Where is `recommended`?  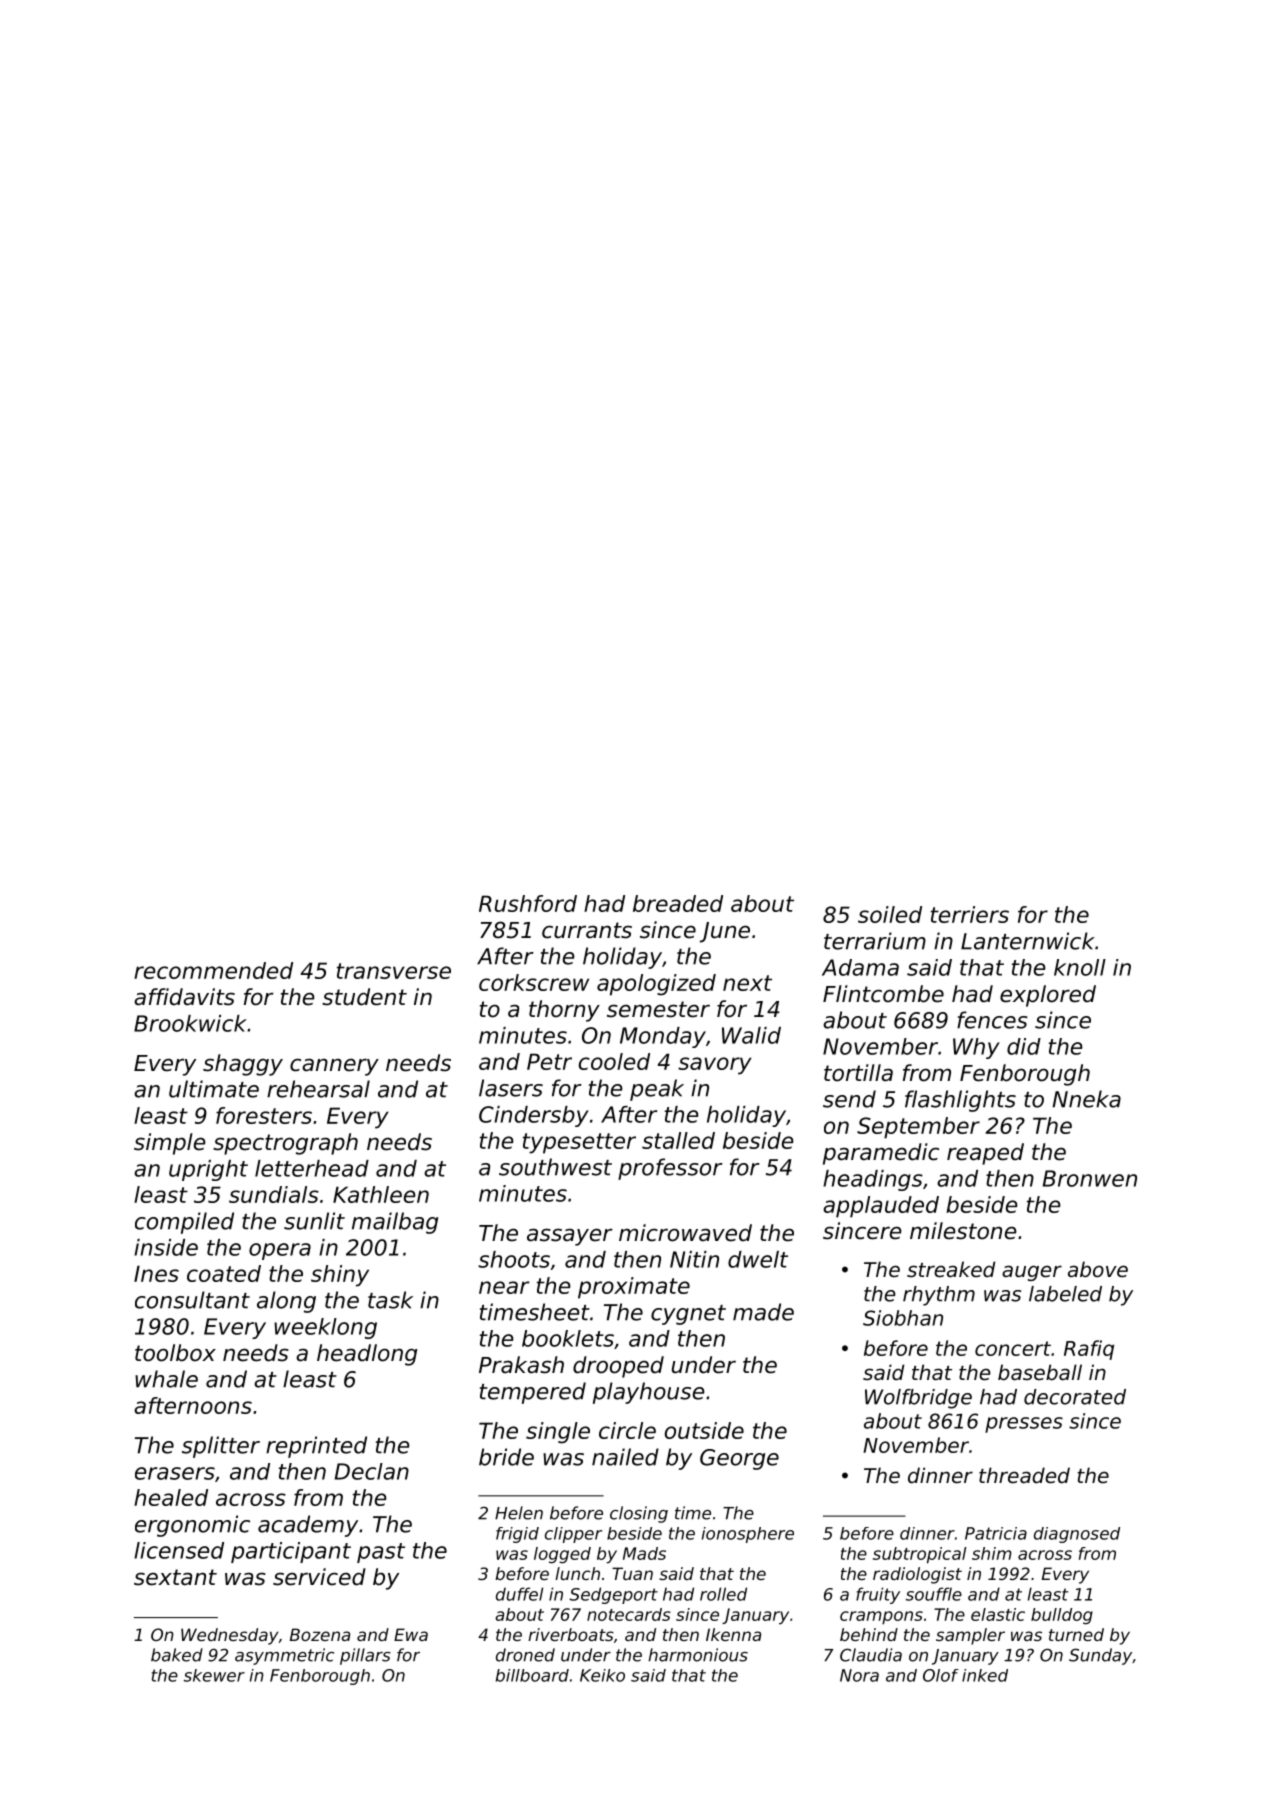
recommended is located at coordinates (213, 970).
